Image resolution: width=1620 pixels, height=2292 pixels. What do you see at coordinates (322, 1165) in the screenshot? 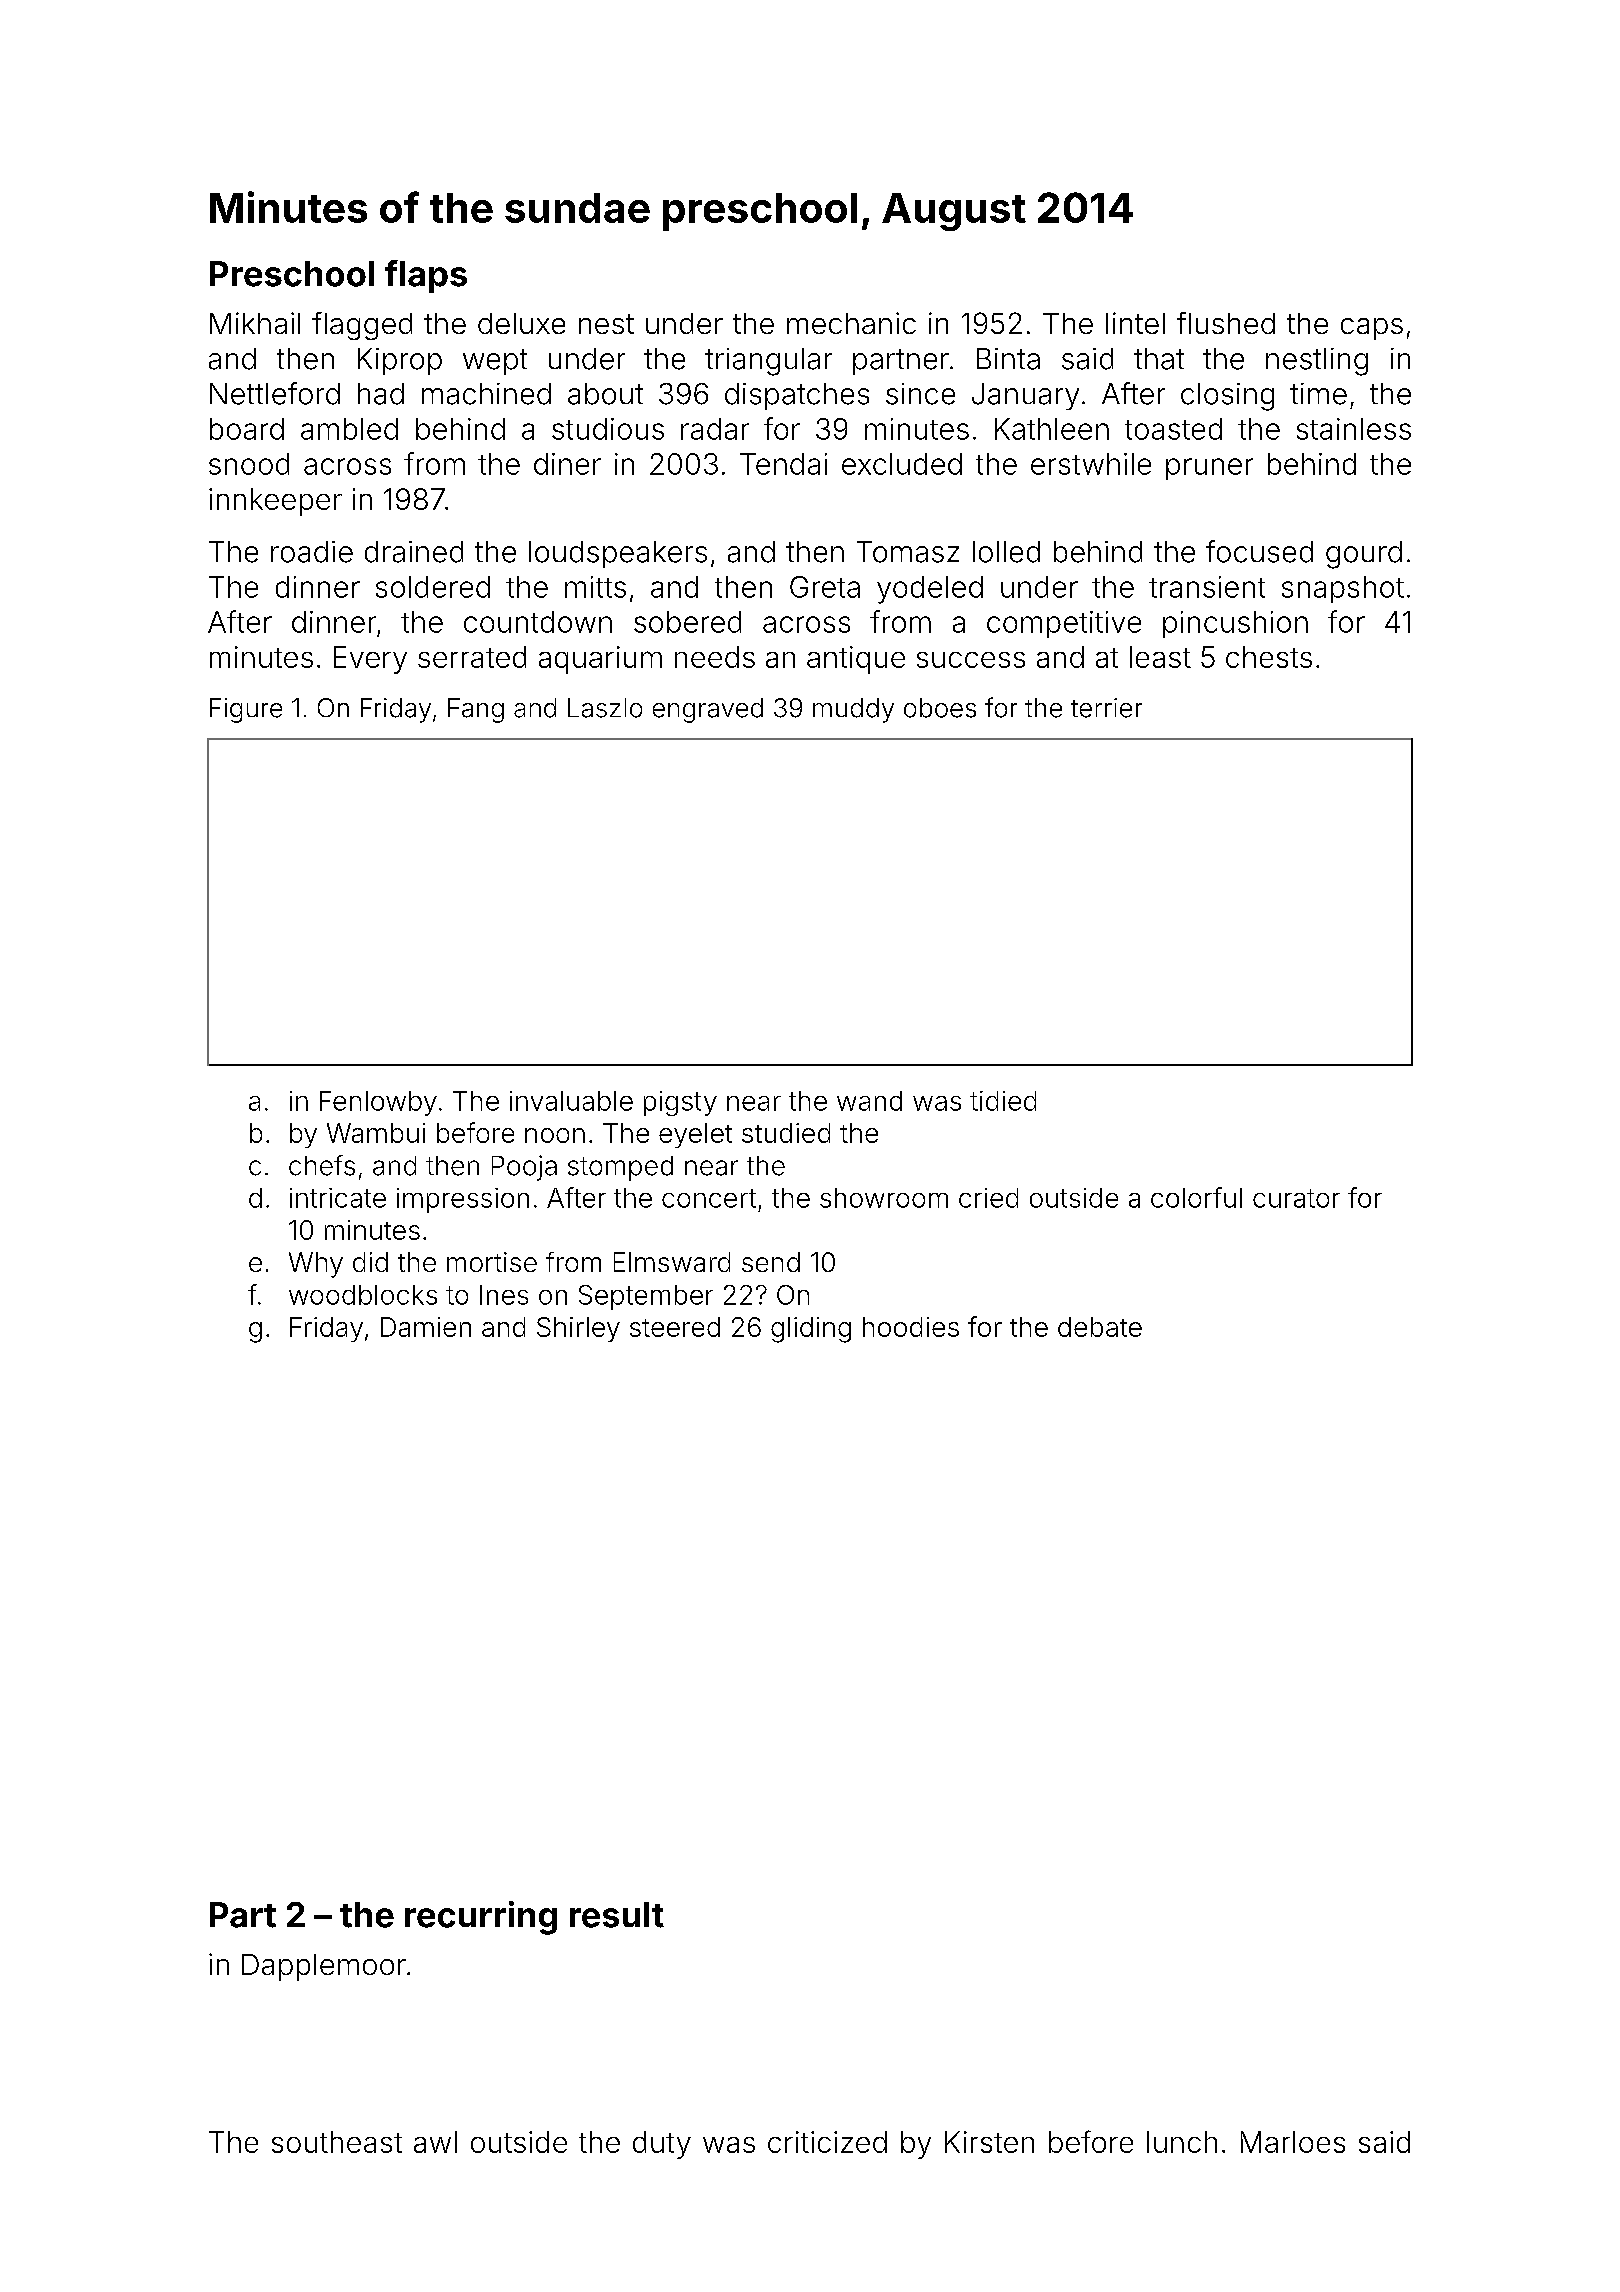
I see `chefs` at bounding box center [322, 1165].
